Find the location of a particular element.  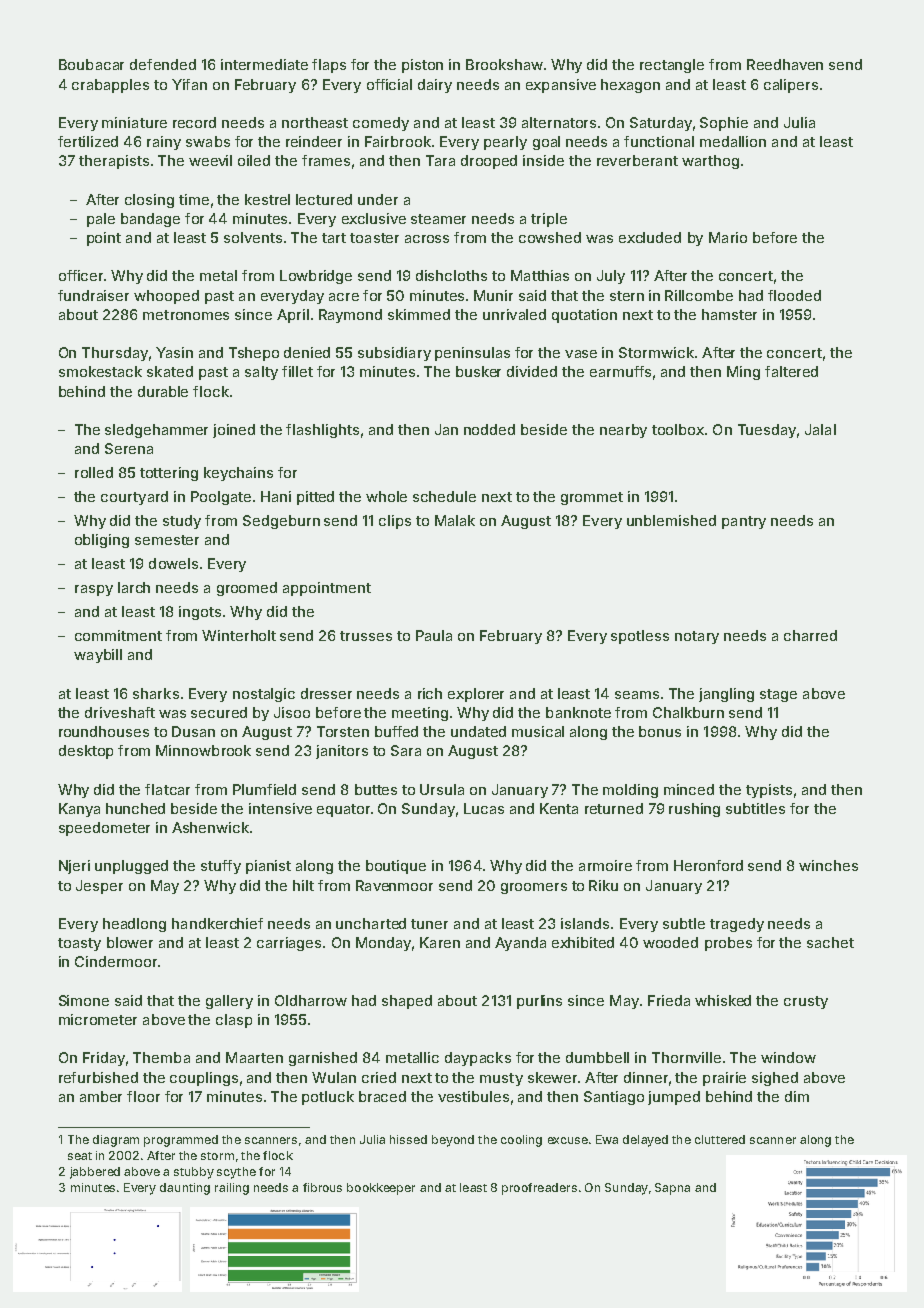

calipers is located at coordinates (791, 86).
